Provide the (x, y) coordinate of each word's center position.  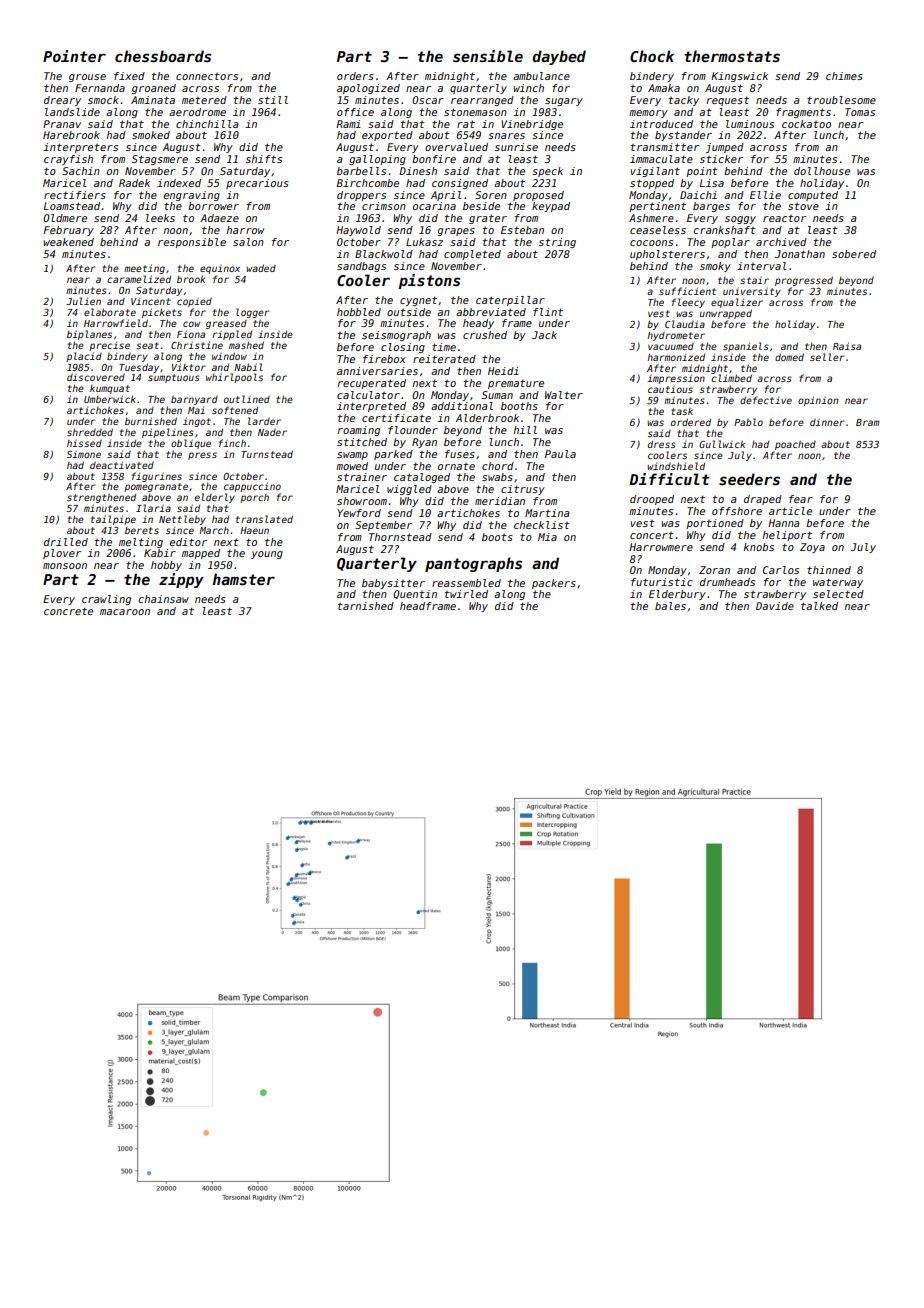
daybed (559, 57)
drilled (66, 542)
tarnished (366, 606)
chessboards (163, 56)
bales (670, 606)
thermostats (732, 56)
